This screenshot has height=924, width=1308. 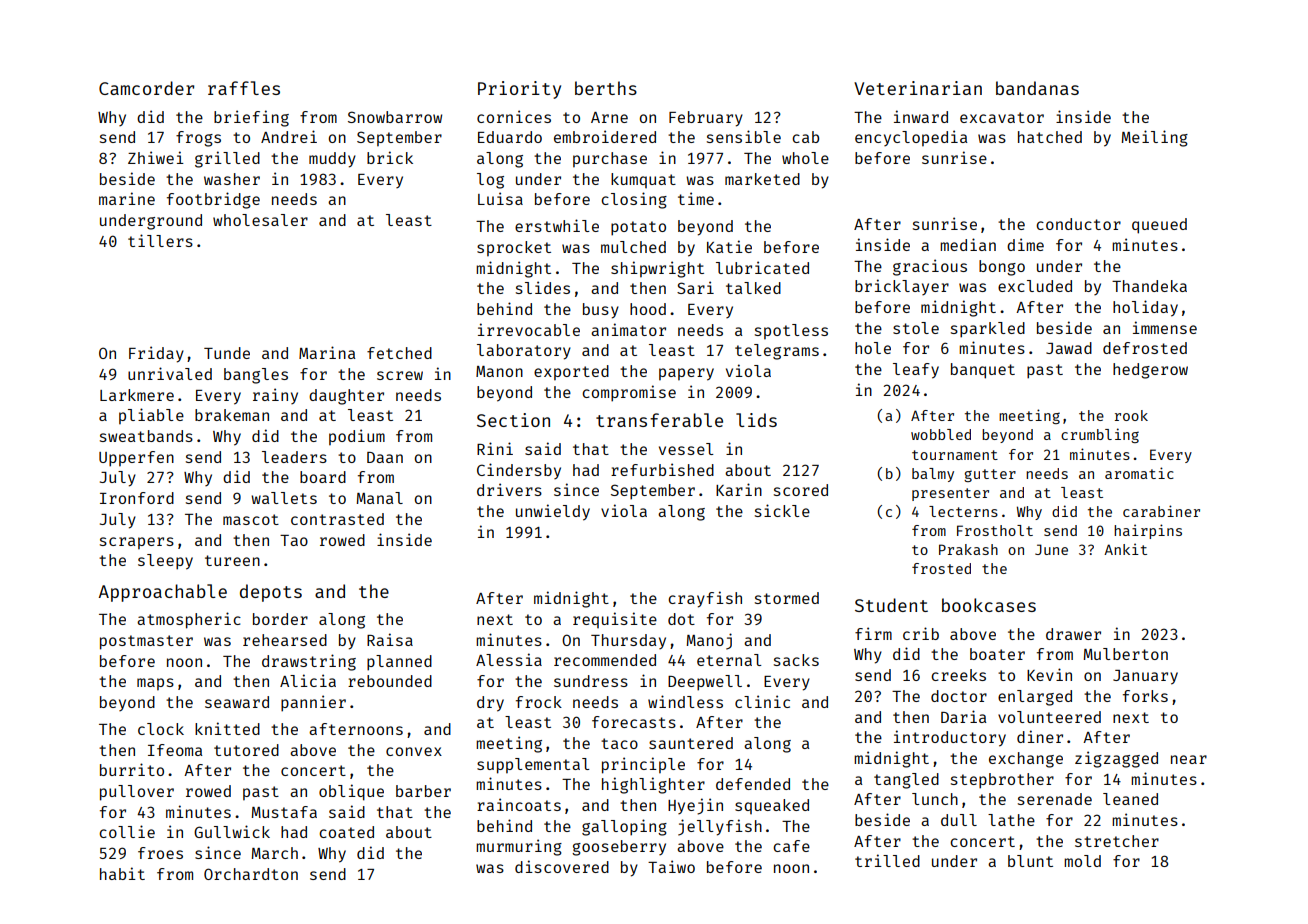 I want to click on sickle, so click(x=782, y=510).
